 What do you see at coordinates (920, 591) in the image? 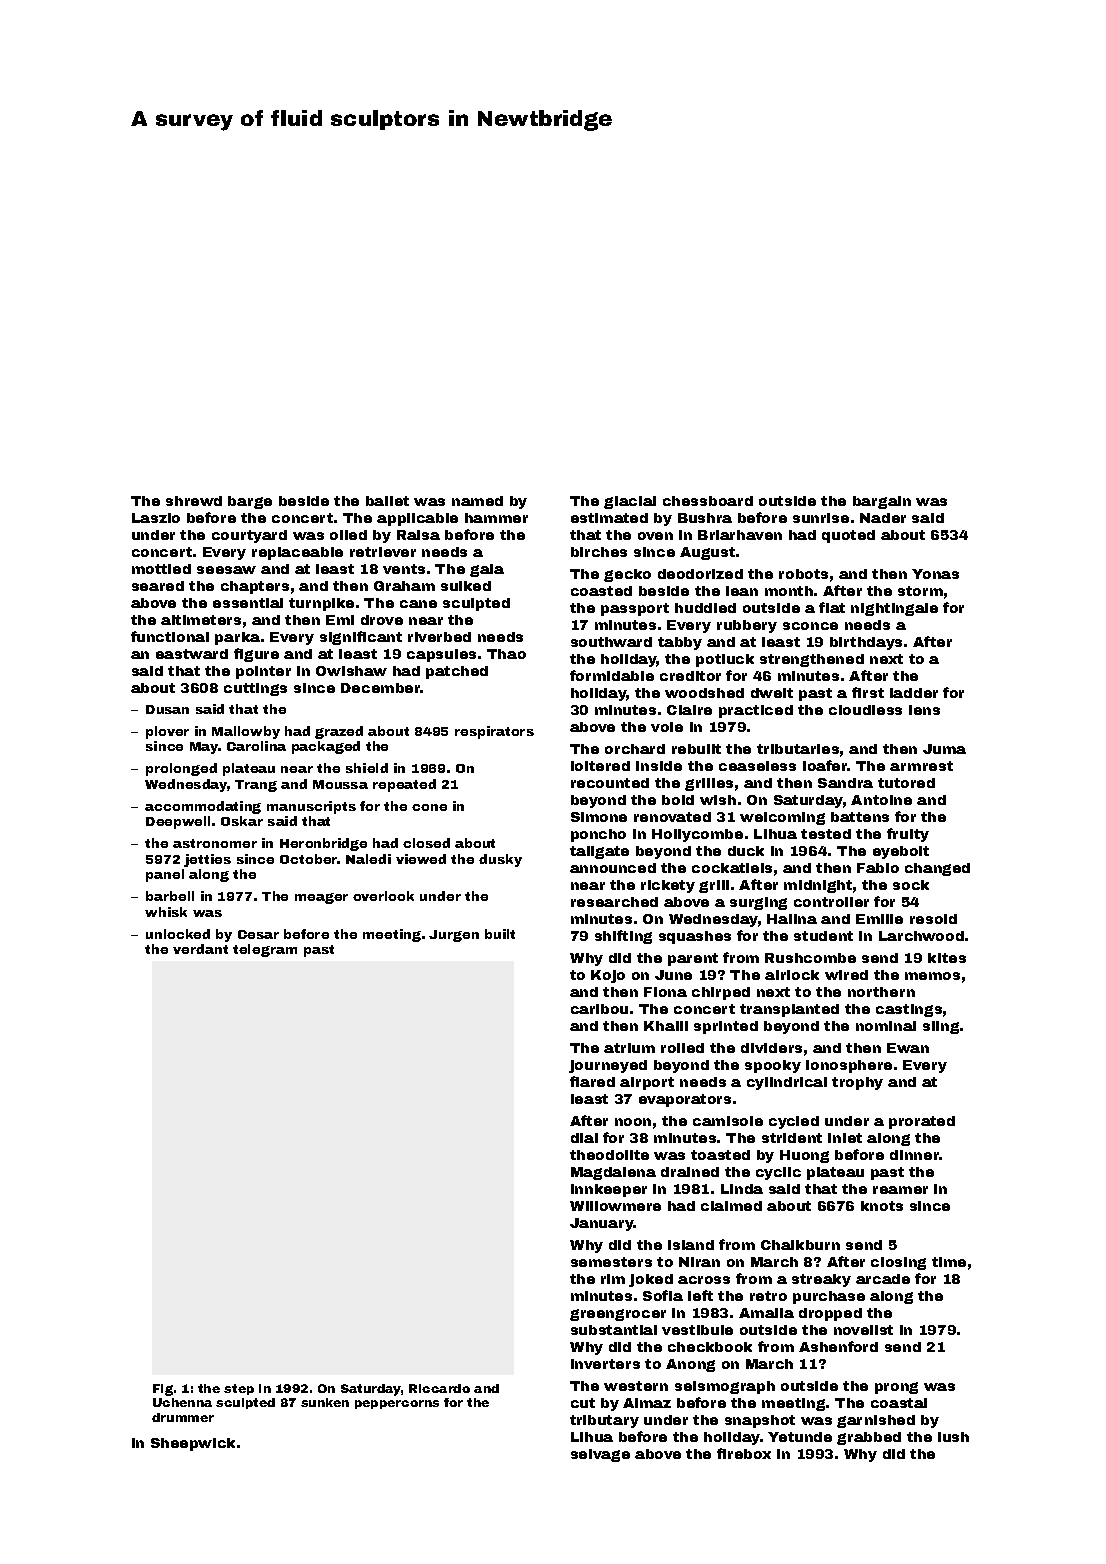
I see `storm` at bounding box center [920, 591].
